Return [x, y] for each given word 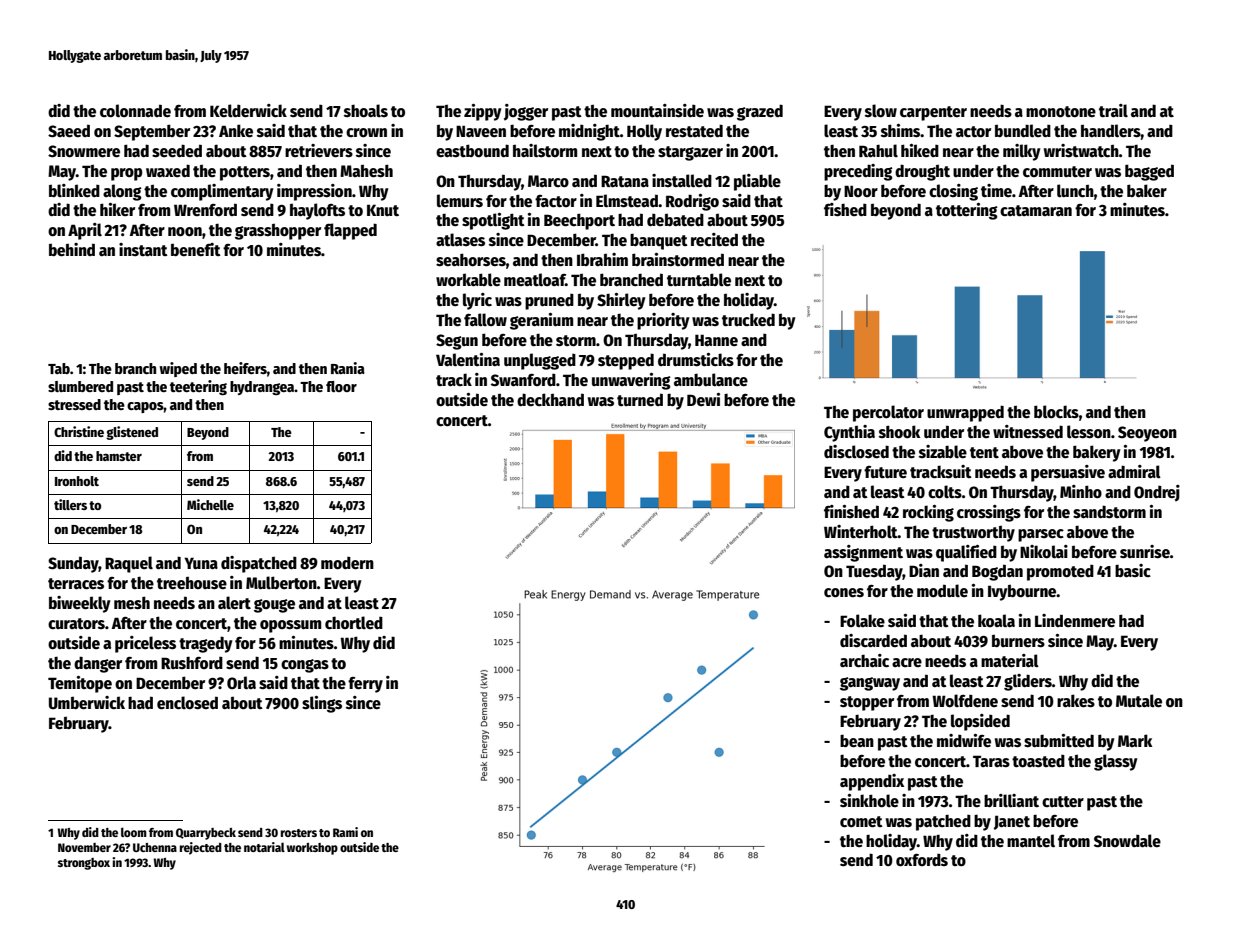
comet [861, 822]
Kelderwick [248, 111]
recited [714, 240]
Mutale [1139, 701]
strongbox [84, 864]
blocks [1056, 411]
